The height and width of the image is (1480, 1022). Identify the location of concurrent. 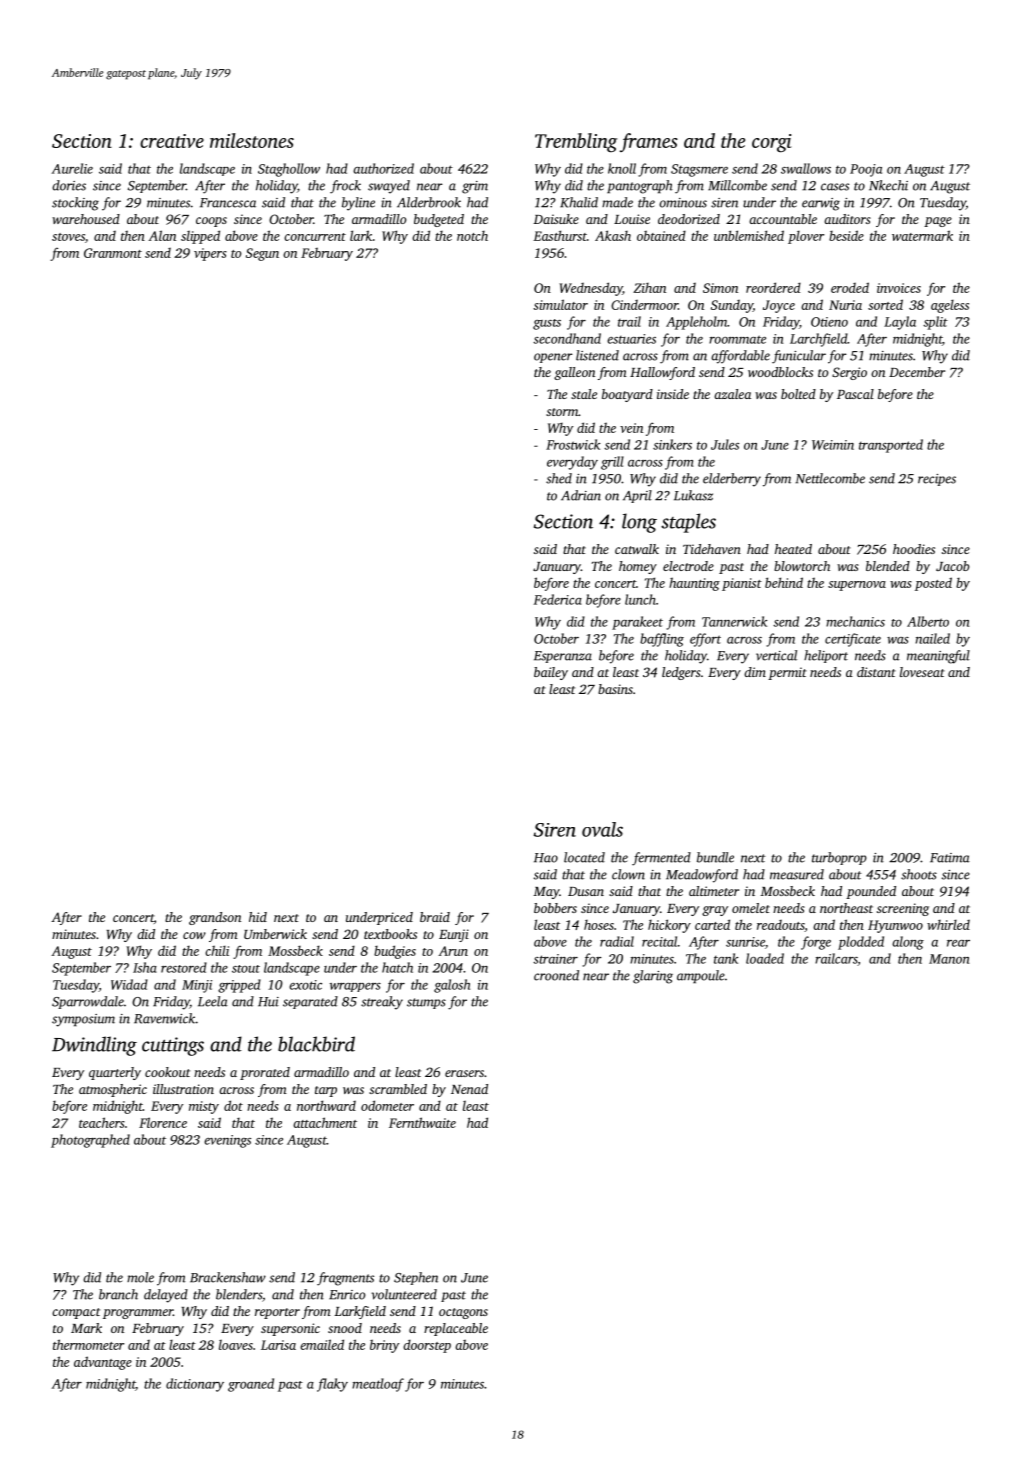
(315, 237).
